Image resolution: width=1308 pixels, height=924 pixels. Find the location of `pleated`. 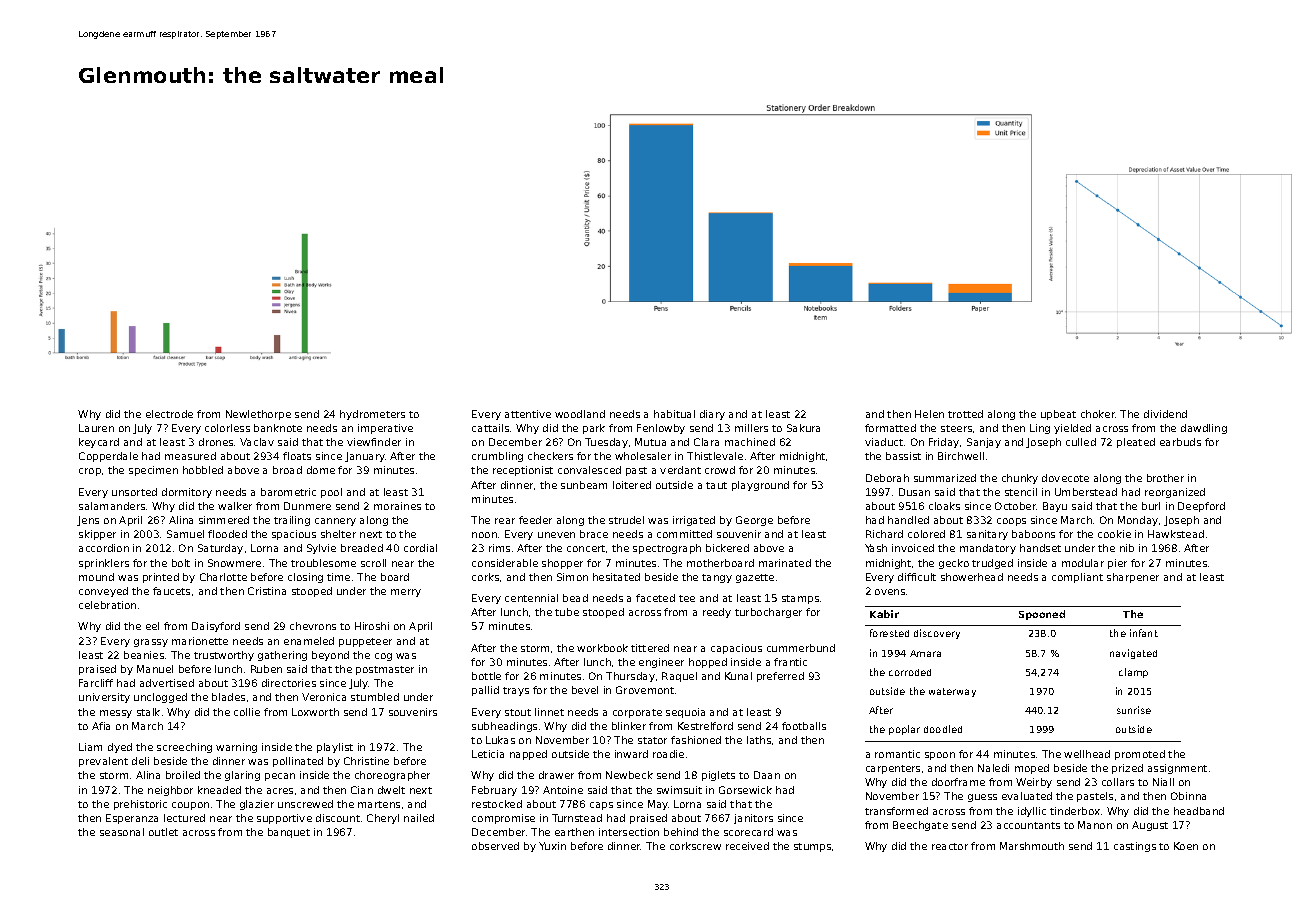

pleated is located at coordinates (1136, 443).
